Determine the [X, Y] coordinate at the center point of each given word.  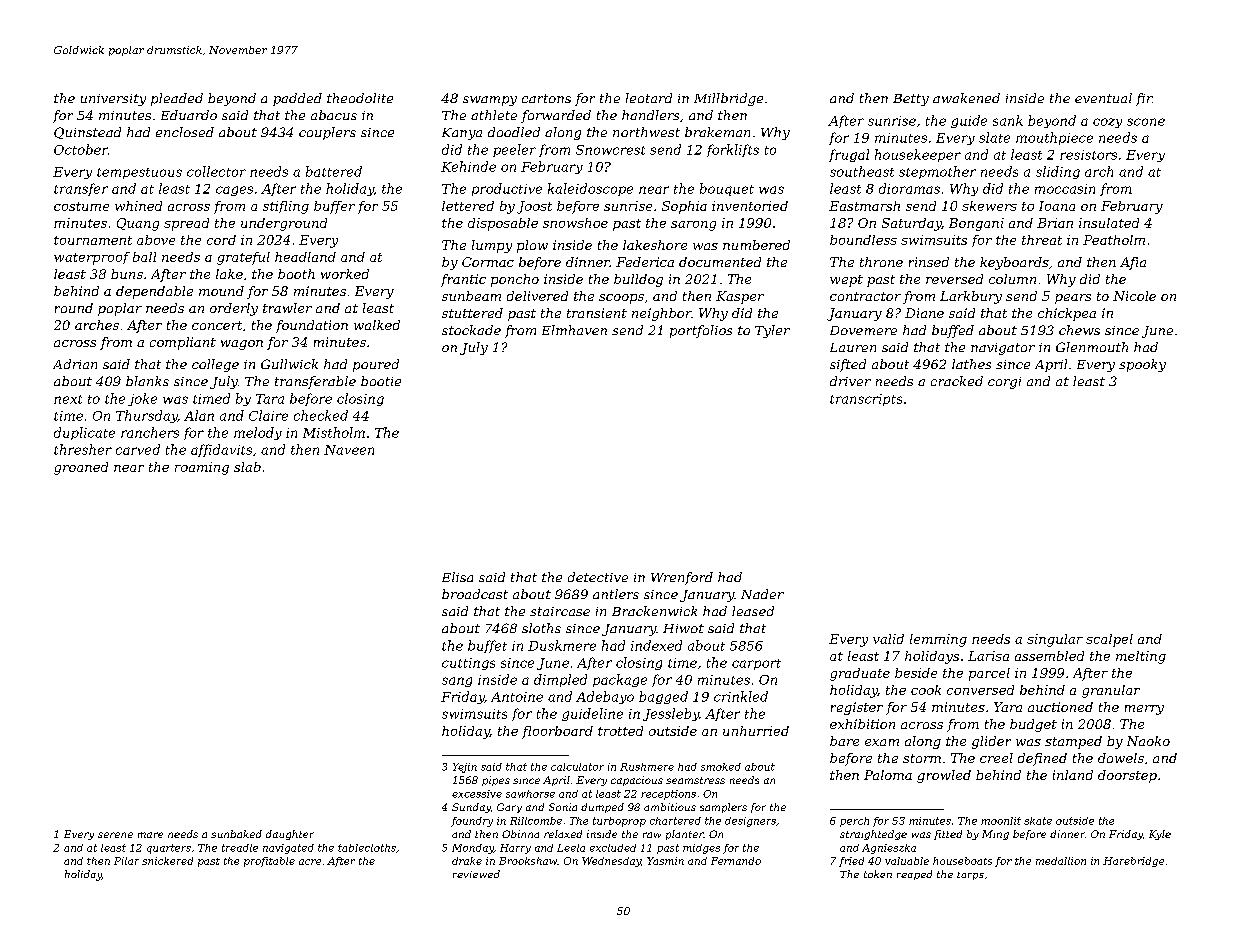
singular [1055, 640]
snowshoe [575, 223]
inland [1073, 775]
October [81, 149]
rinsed [929, 262]
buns [127, 274]
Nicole [1134, 296]
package [620, 680]
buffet [487, 646]
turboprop [619, 822]
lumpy [492, 246]
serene [115, 835]
